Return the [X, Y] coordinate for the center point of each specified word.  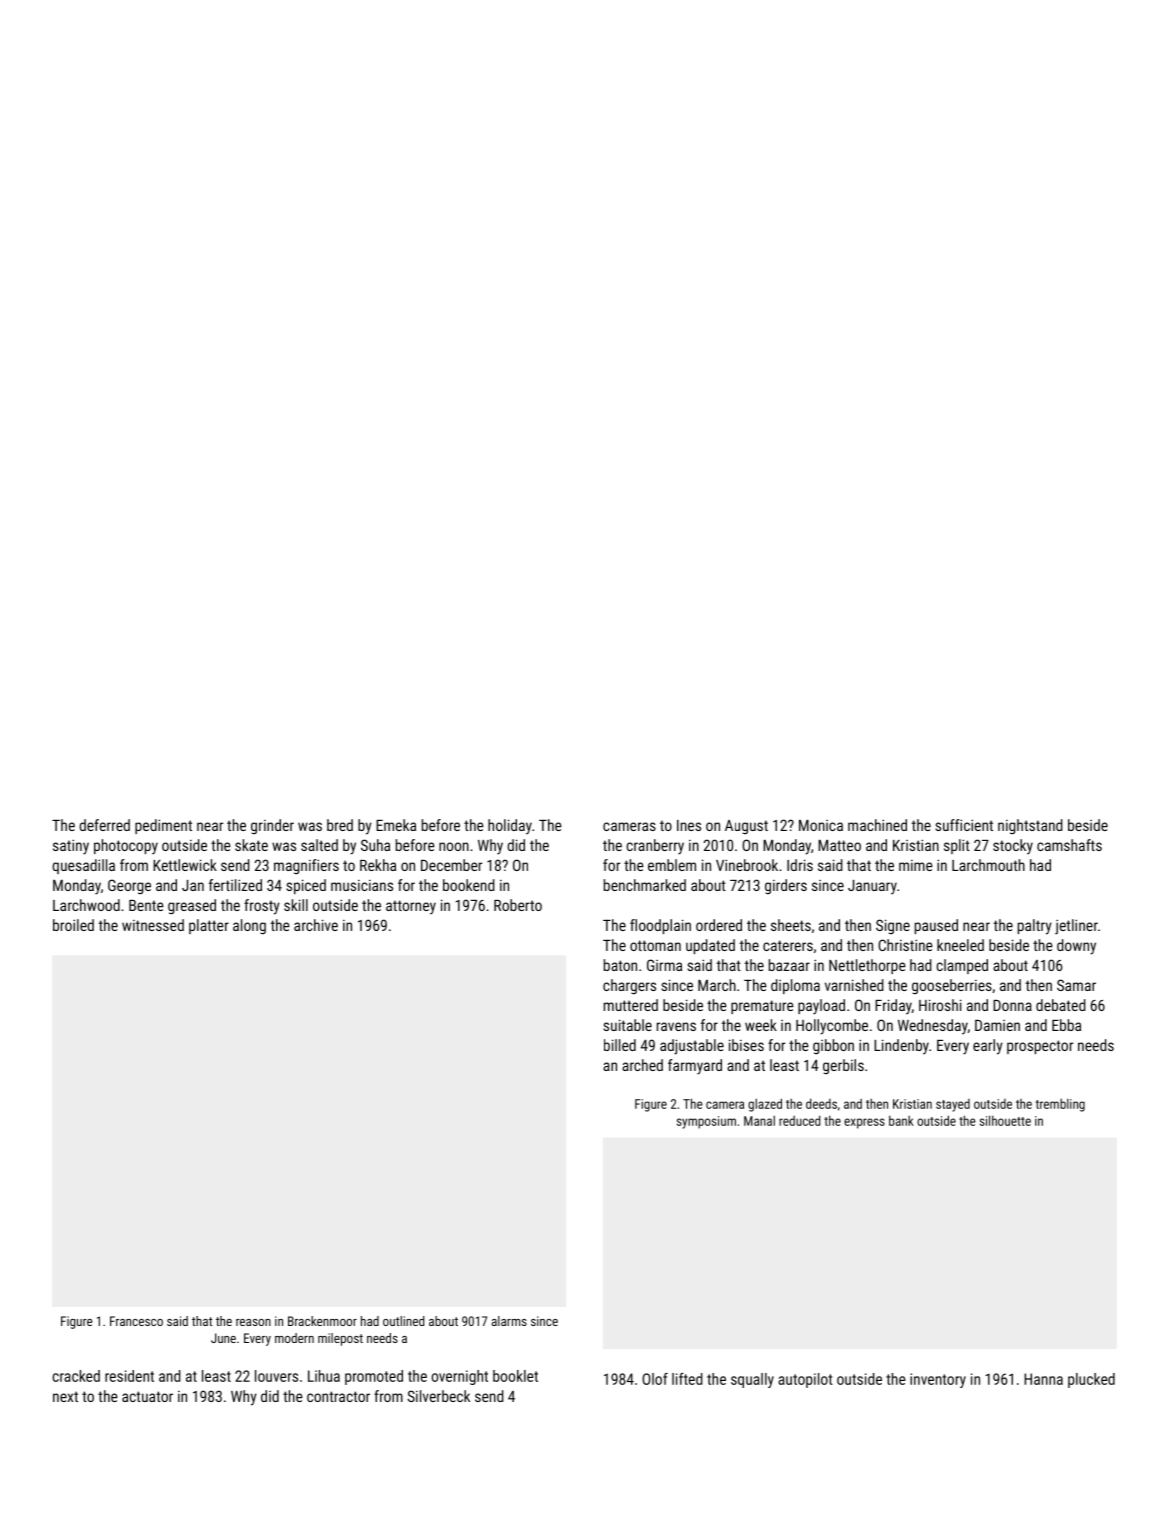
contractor [338, 1396]
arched [642, 1065]
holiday [510, 827]
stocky [1013, 847]
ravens [676, 1026]
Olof [655, 1379]
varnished [854, 985]
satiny [71, 847]
